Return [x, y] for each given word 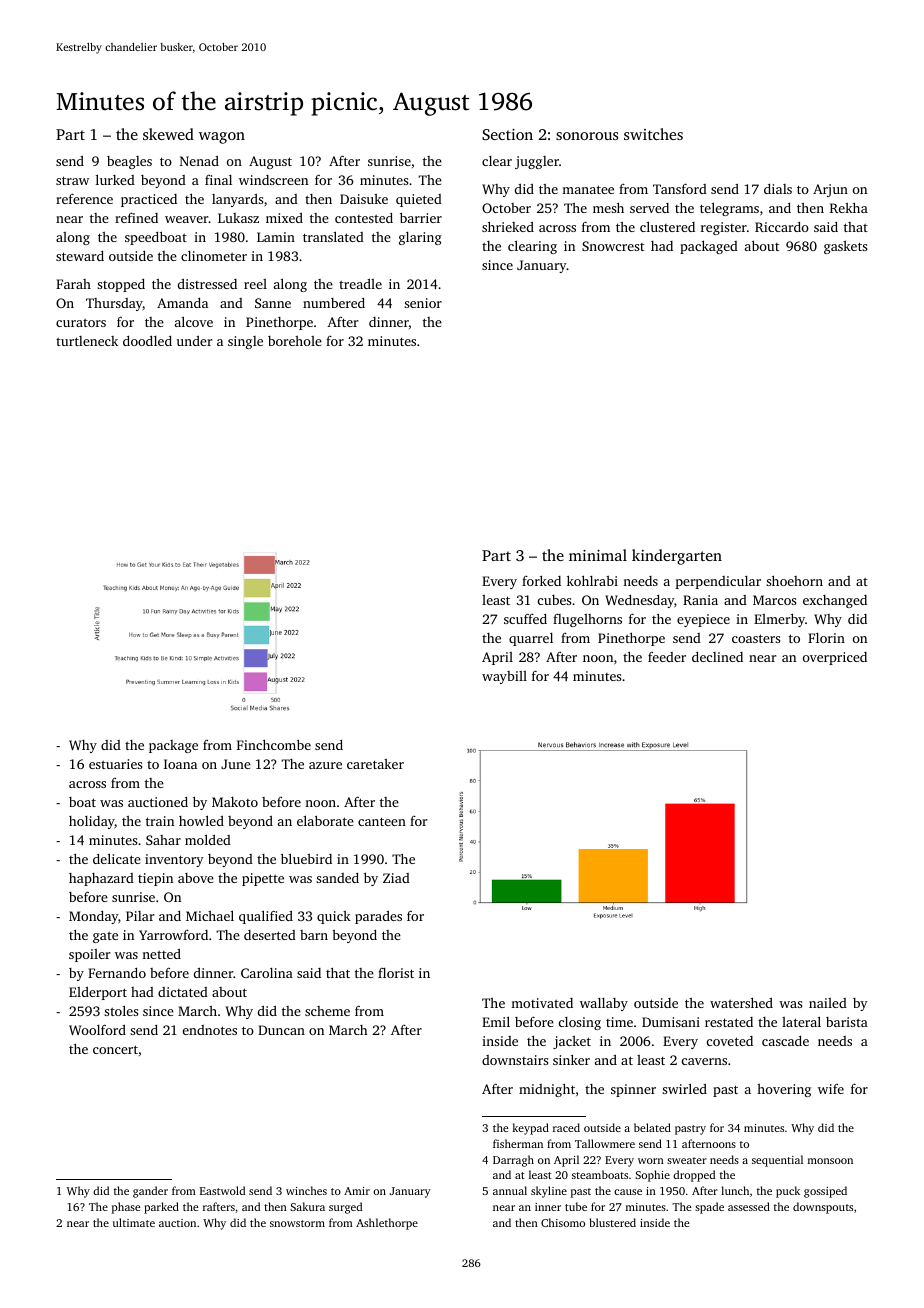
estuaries [115, 764]
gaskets [845, 247]
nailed [828, 1003]
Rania [700, 600]
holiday [92, 822]
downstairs [515, 1060]
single [245, 342]
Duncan [281, 1030]
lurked [115, 179]
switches [653, 134]
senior [423, 303]
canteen [382, 821]
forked [541, 580]
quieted [419, 200]
